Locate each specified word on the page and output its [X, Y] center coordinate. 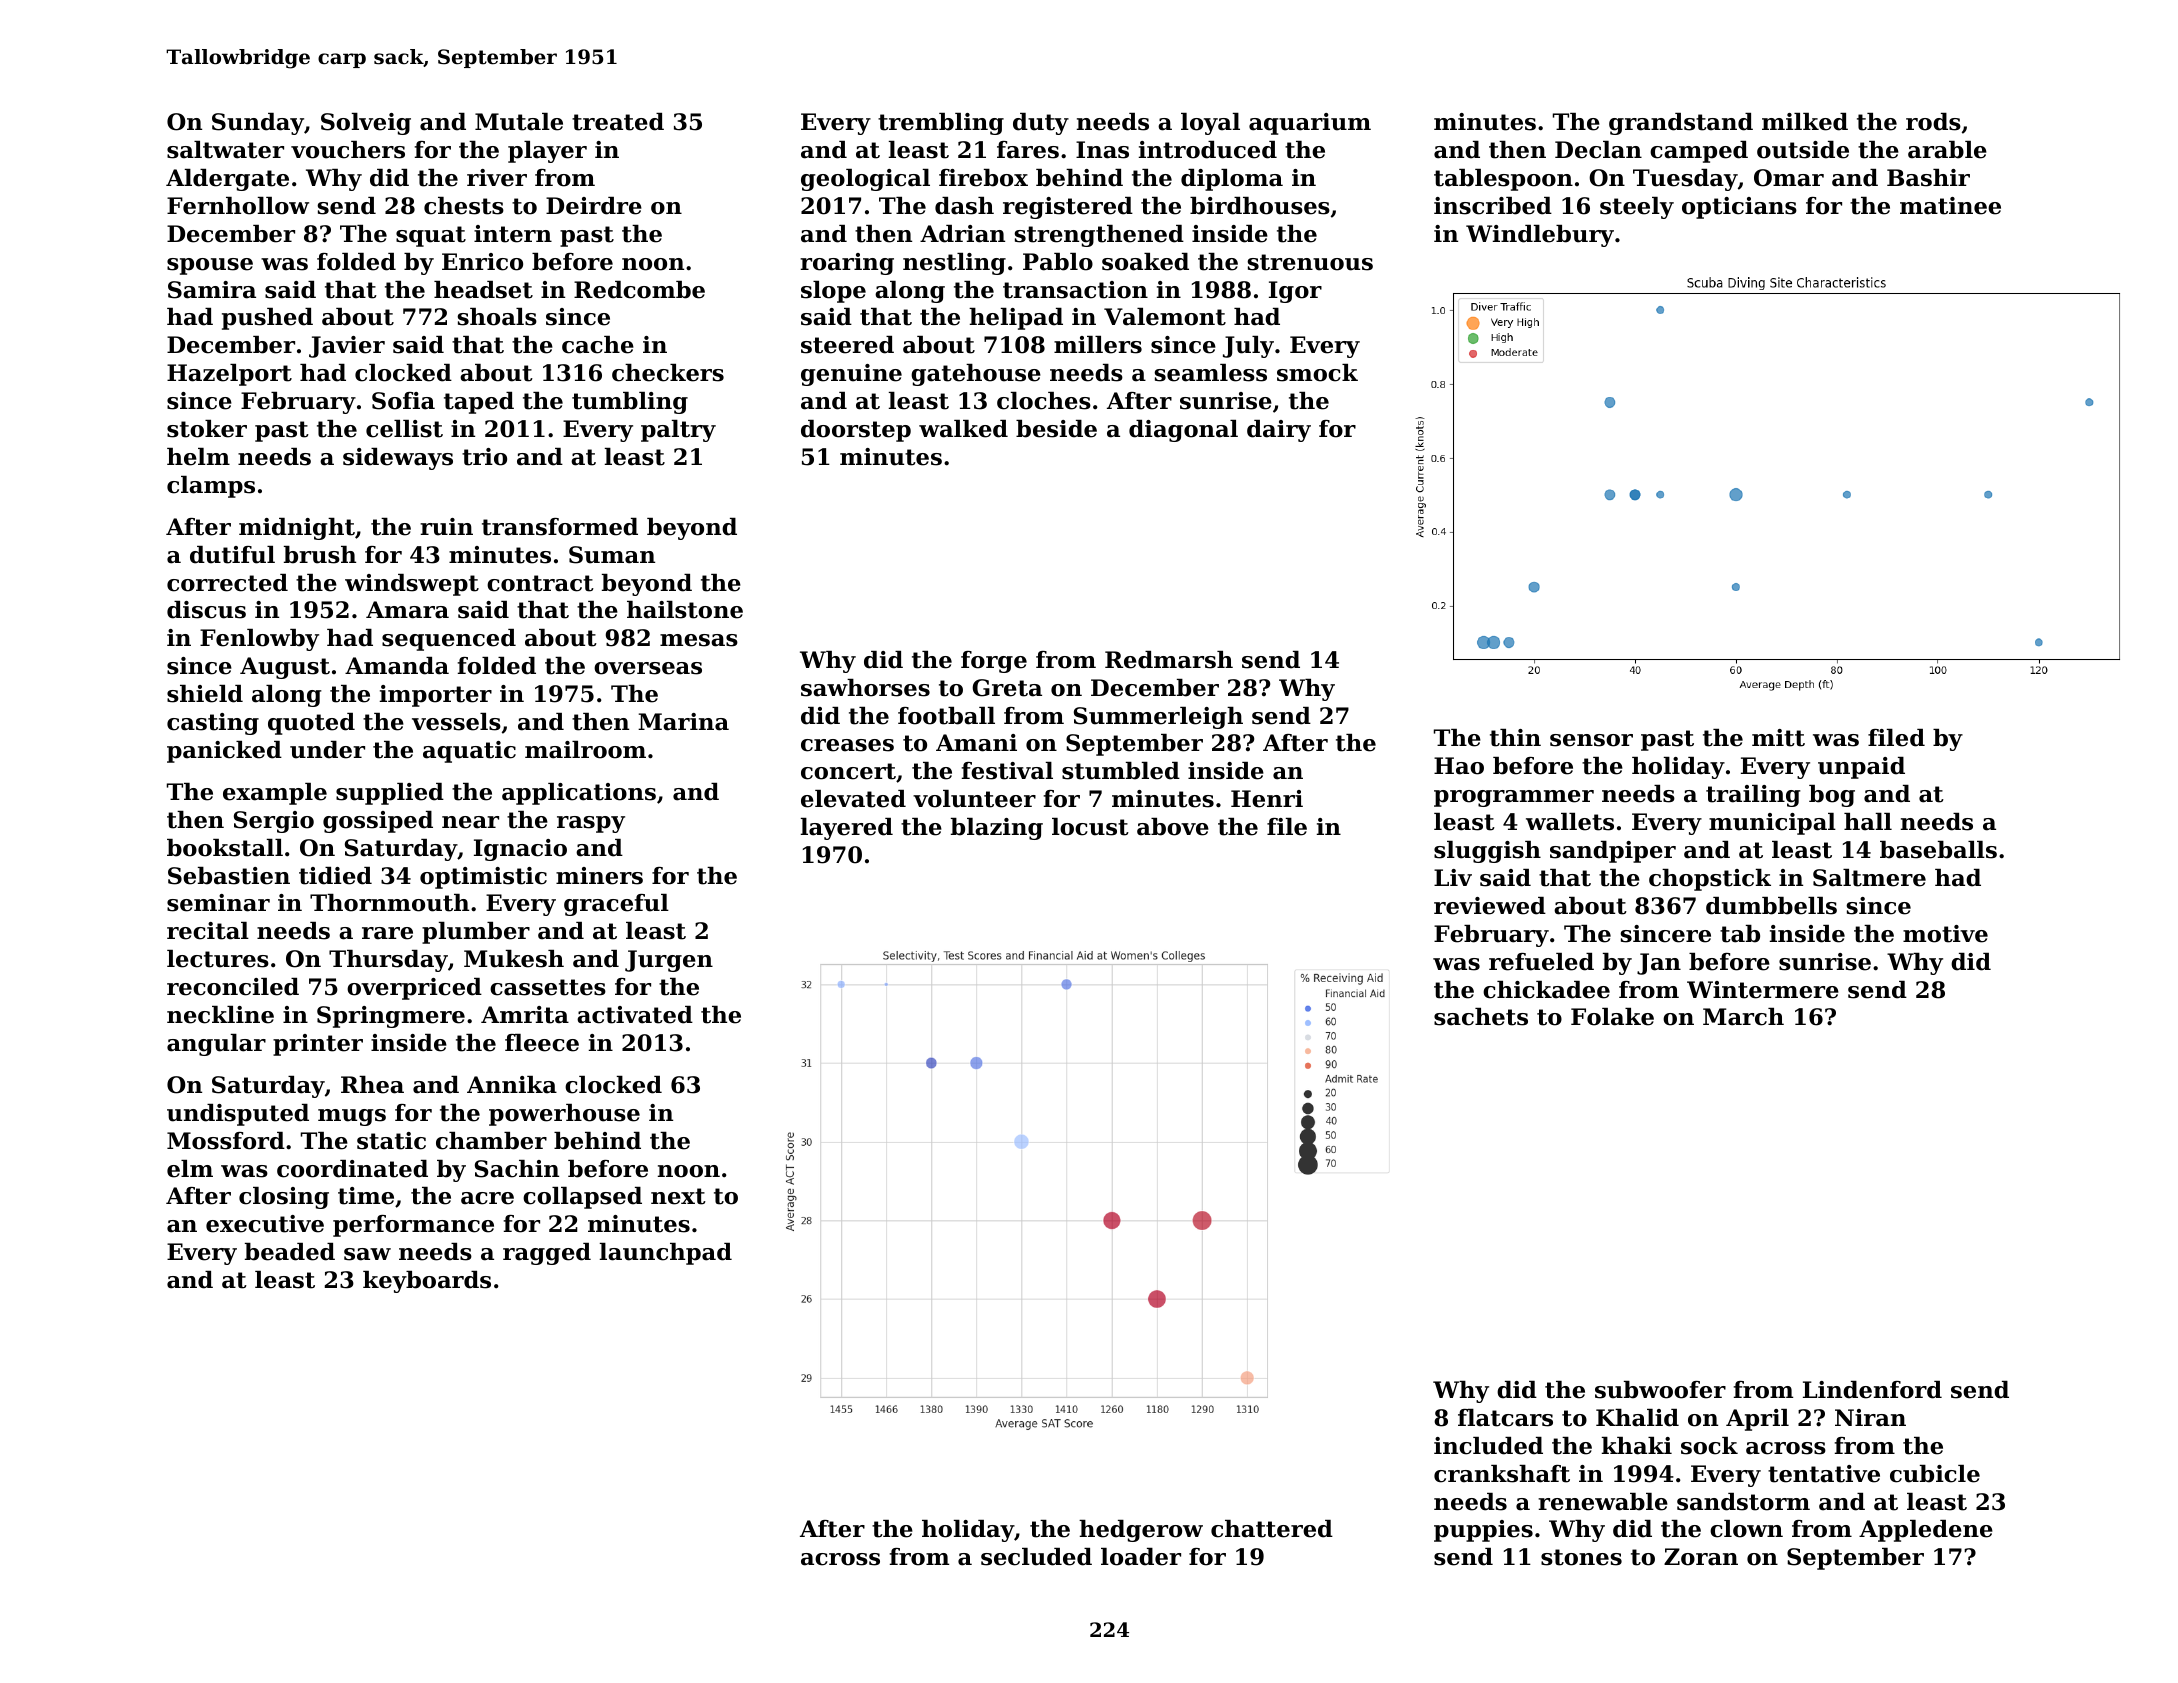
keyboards [427, 1282]
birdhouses [1260, 206]
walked [963, 429]
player [547, 152]
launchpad [666, 1254]
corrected [227, 583]
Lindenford [1872, 1390]
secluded [1036, 1557]
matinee [1950, 206]
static [391, 1141]
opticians [1739, 208]
